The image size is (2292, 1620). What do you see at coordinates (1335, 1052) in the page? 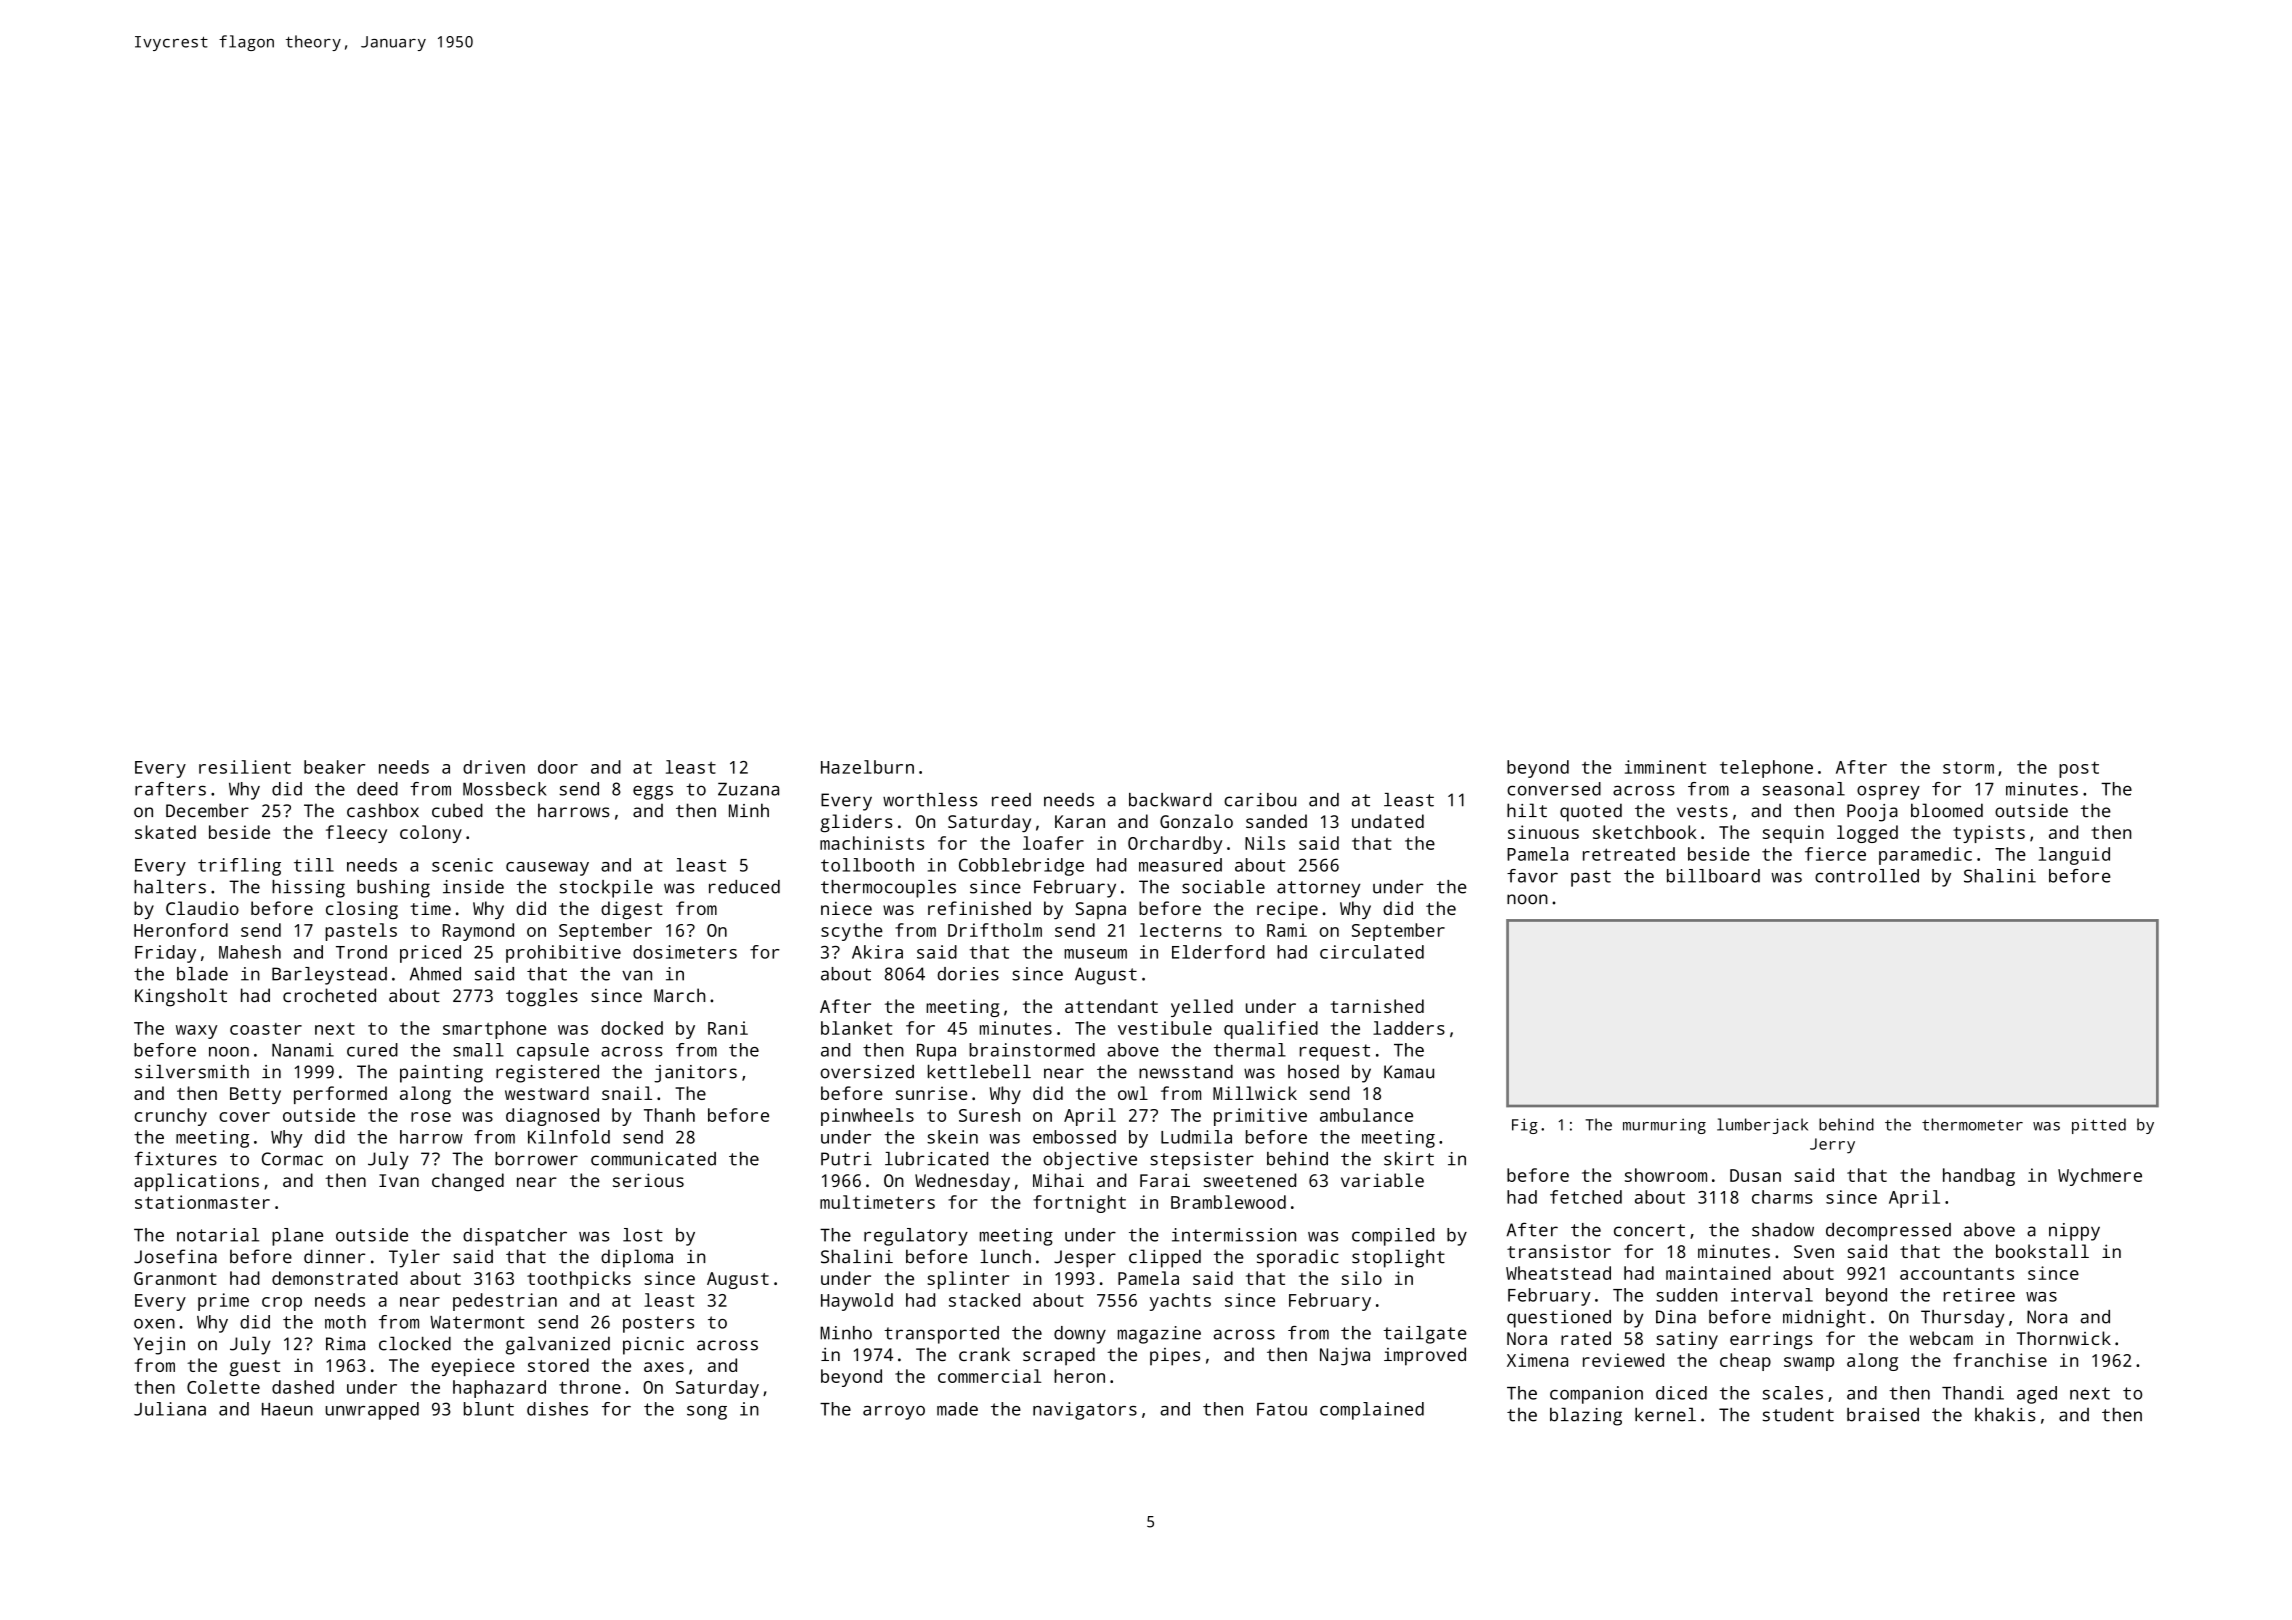
I see `request` at bounding box center [1335, 1052].
